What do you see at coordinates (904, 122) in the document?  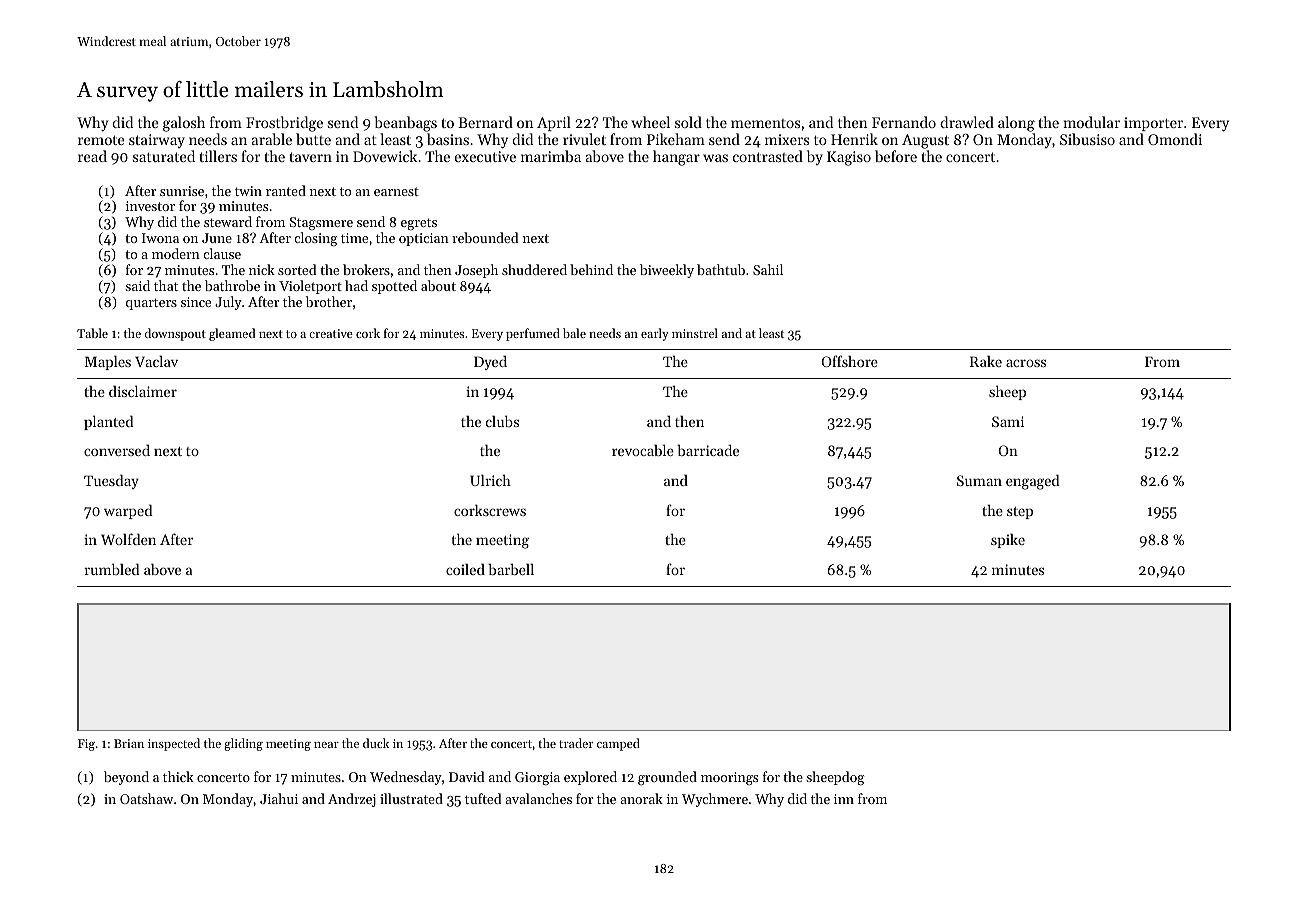 I see `Fernando` at bounding box center [904, 122].
